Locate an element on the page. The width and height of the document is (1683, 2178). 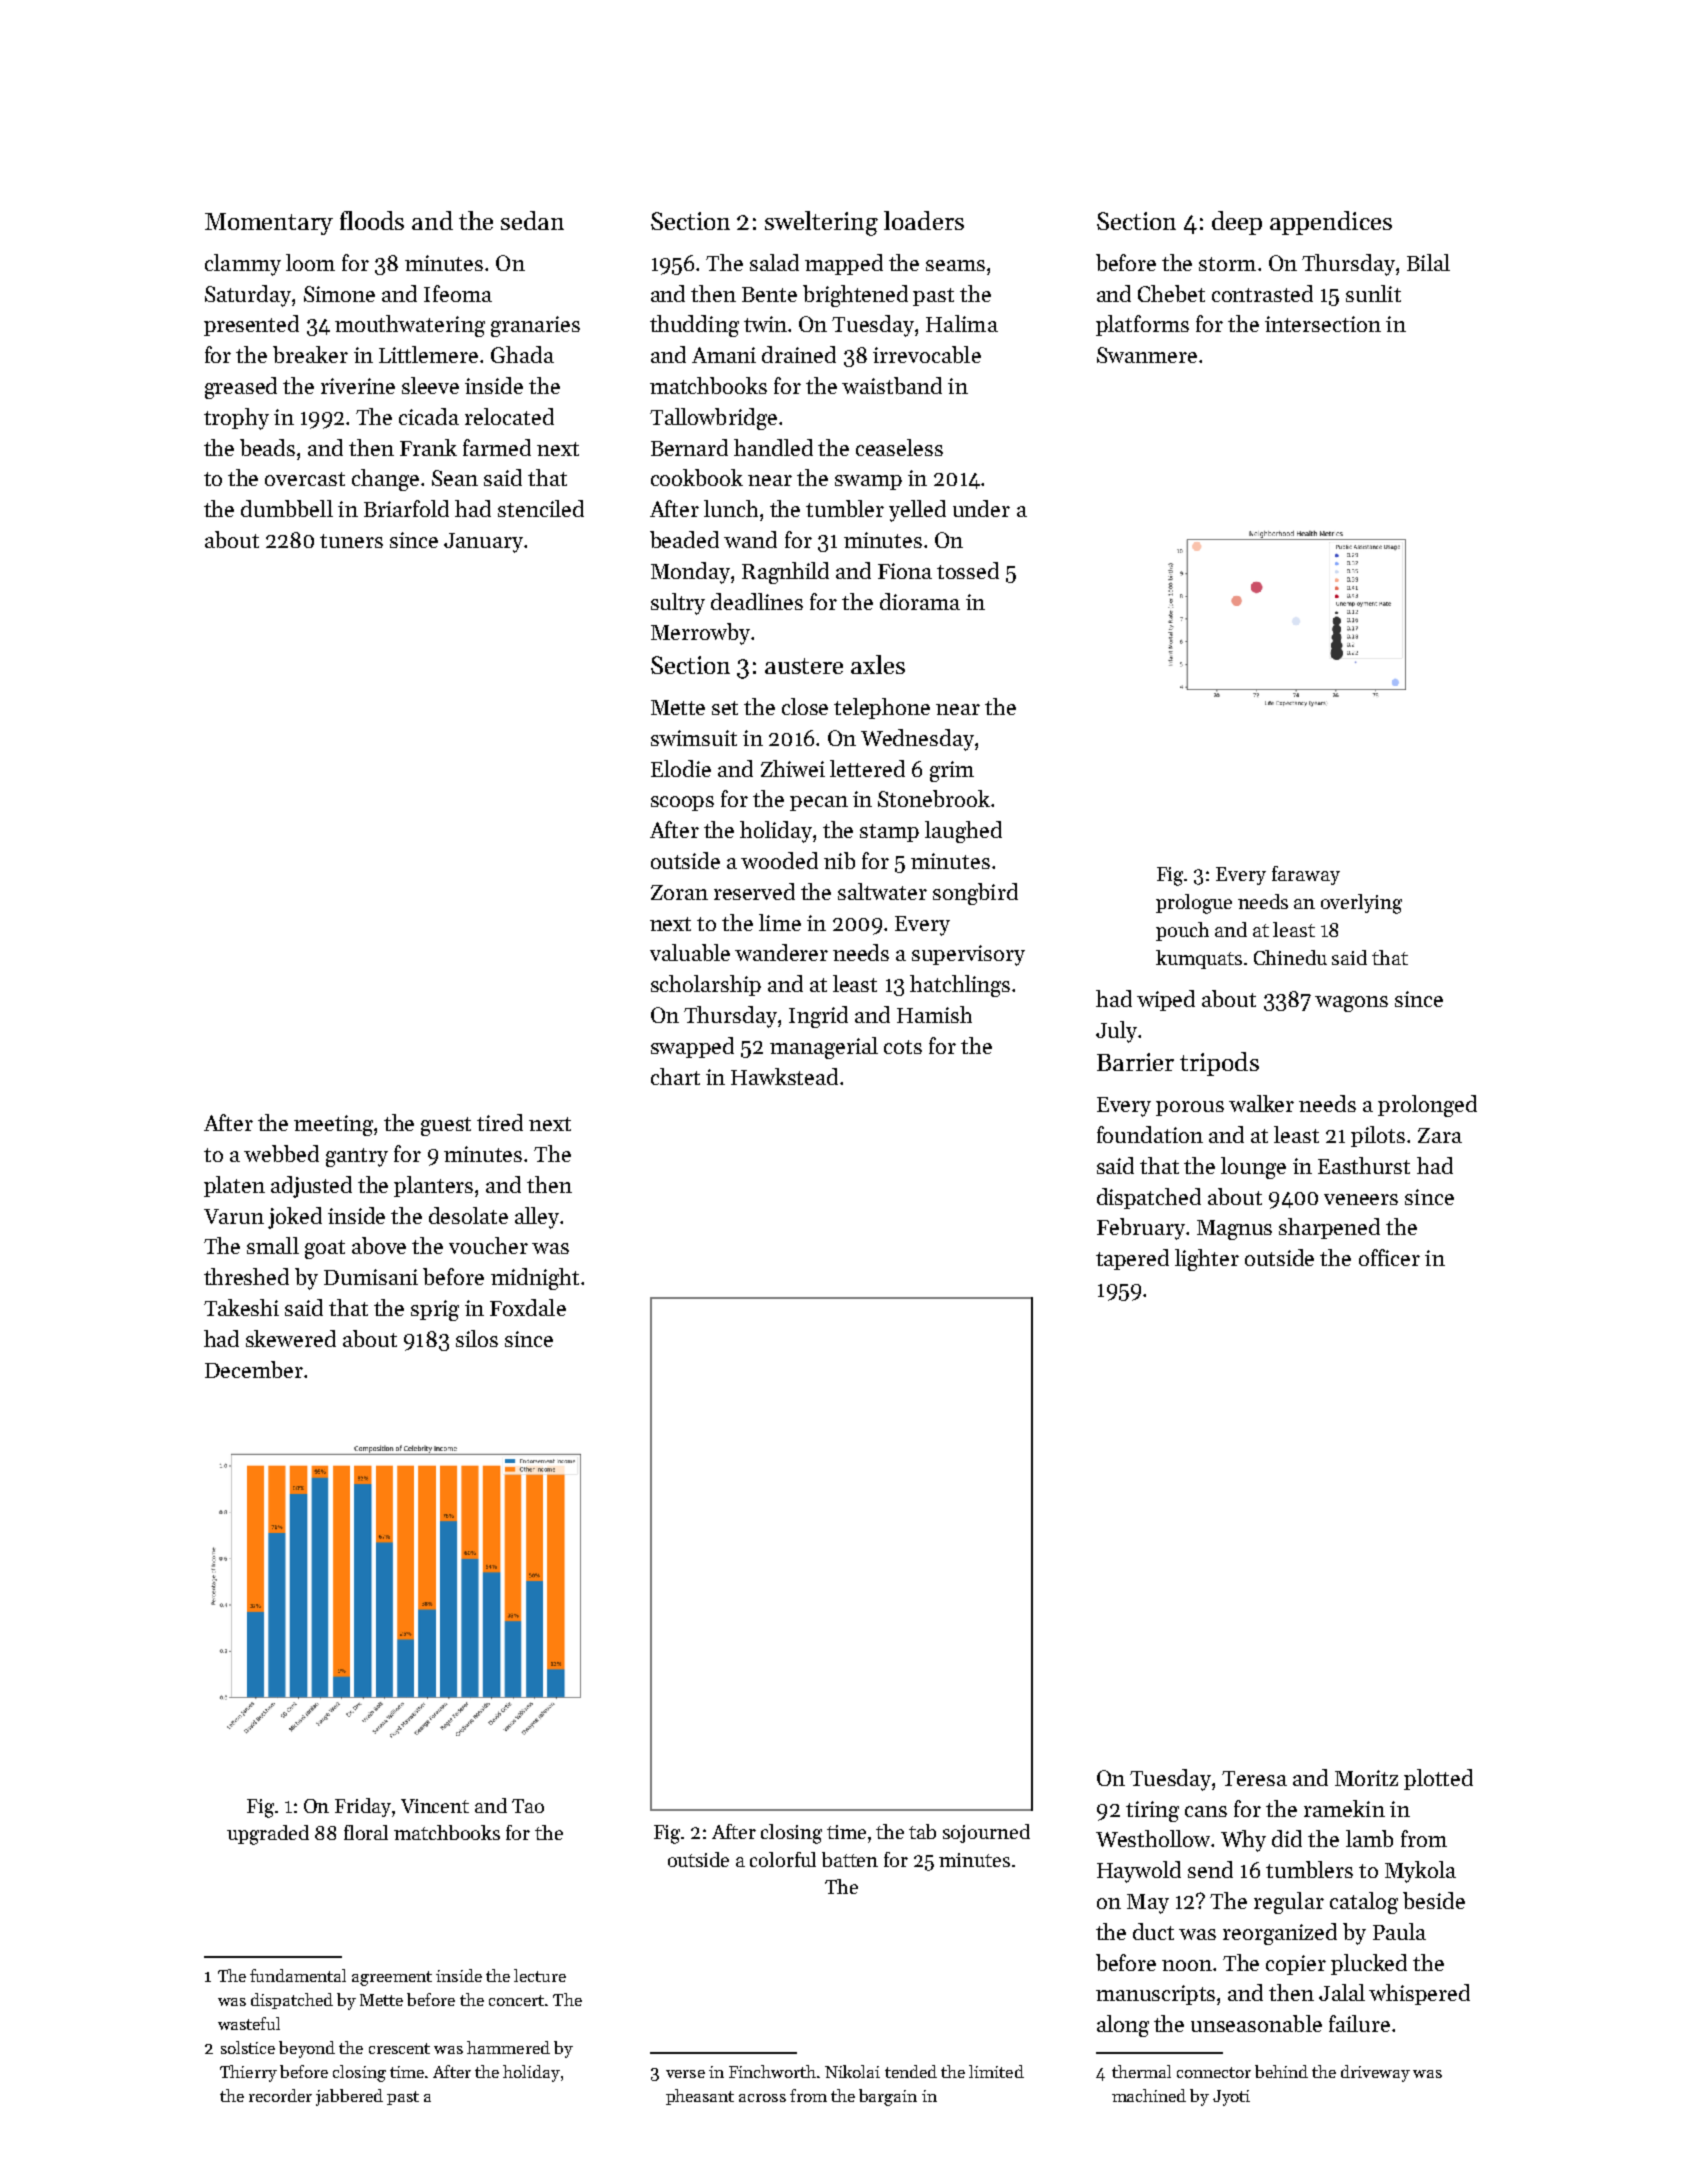
Moritz is located at coordinates (1366, 1778).
